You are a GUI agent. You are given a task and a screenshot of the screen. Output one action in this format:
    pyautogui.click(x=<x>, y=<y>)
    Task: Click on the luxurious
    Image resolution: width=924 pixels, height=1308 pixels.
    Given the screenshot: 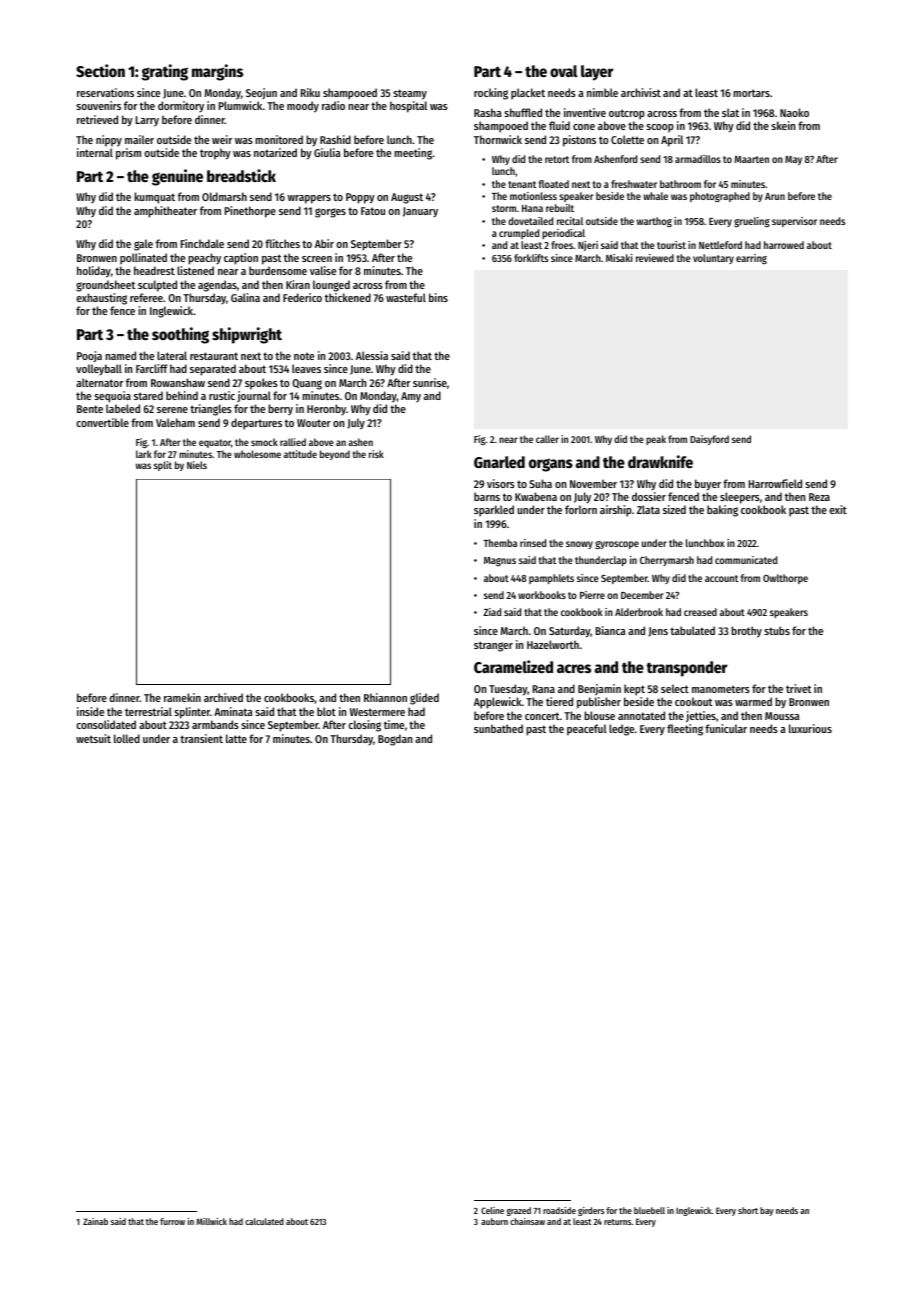 What is the action you would take?
    pyautogui.click(x=810, y=728)
